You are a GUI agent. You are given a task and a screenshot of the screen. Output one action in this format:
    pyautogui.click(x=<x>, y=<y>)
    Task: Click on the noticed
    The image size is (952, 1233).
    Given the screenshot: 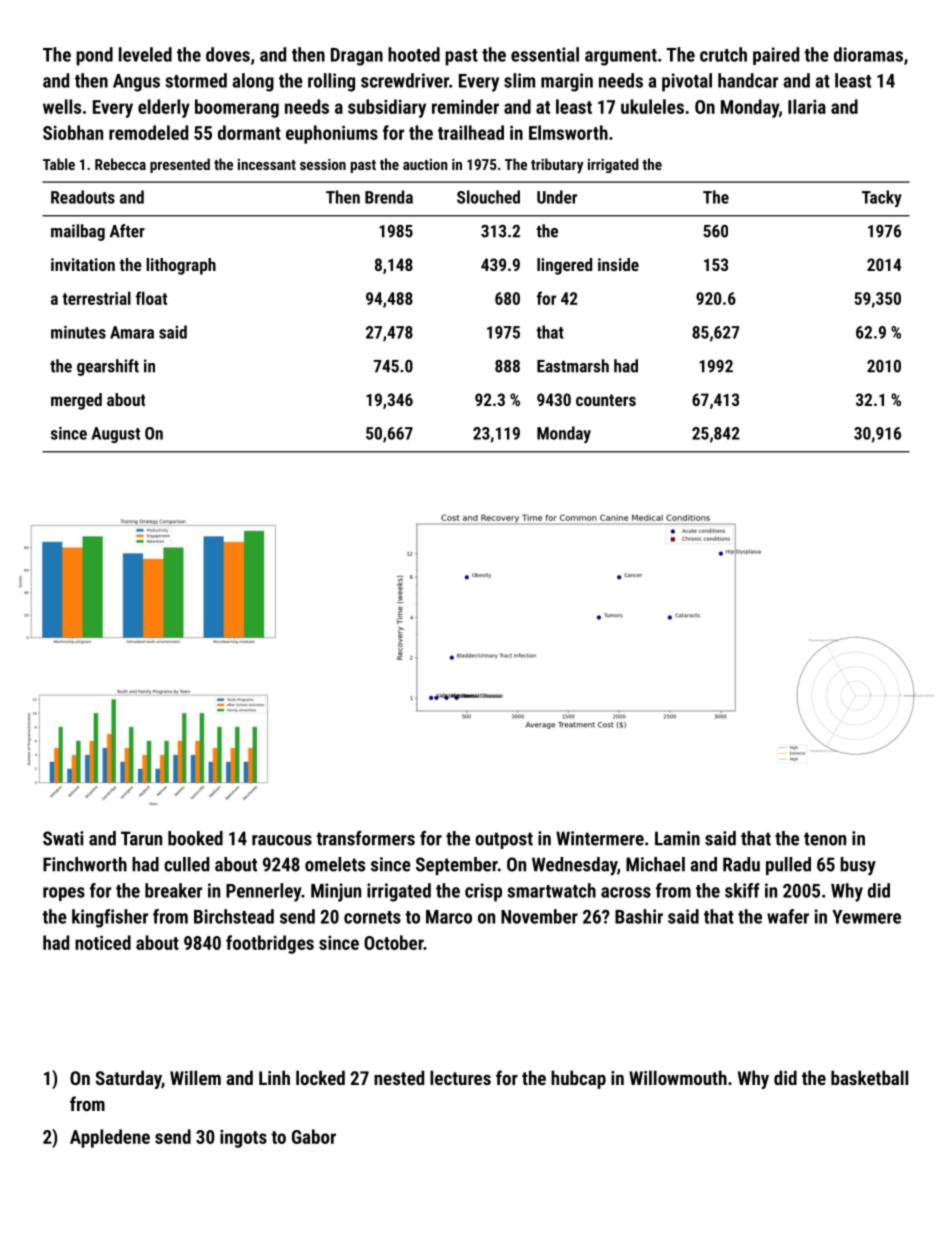 What is the action you would take?
    pyautogui.click(x=103, y=942)
